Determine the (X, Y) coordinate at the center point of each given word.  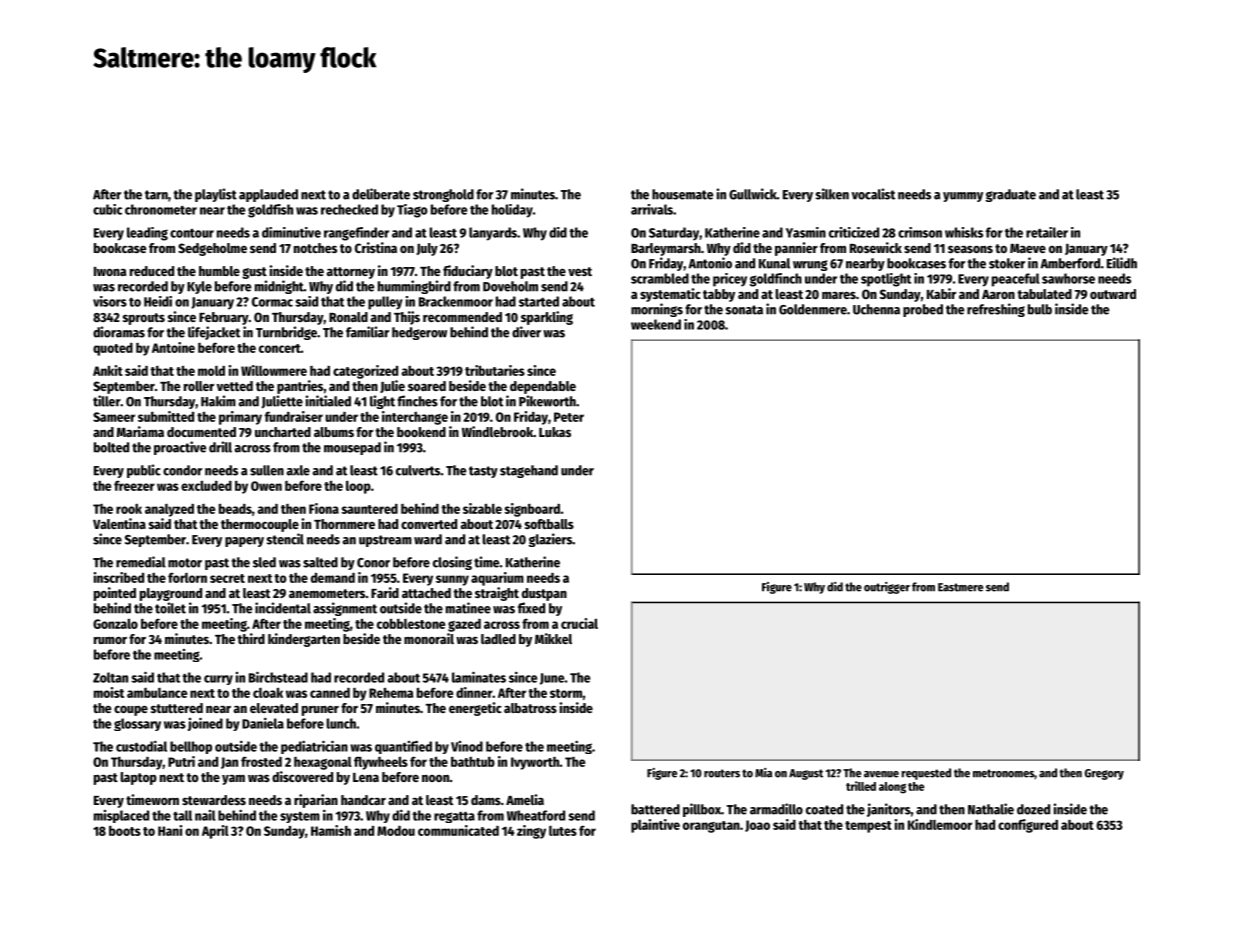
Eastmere (960, 587)
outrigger (887, 588)
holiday (512, 211)
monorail (429, 638)
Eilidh (1122, 263)
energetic (475, 709)
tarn (156, 195)
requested (926, 774)
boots (125, 831)
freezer (134, 485)
